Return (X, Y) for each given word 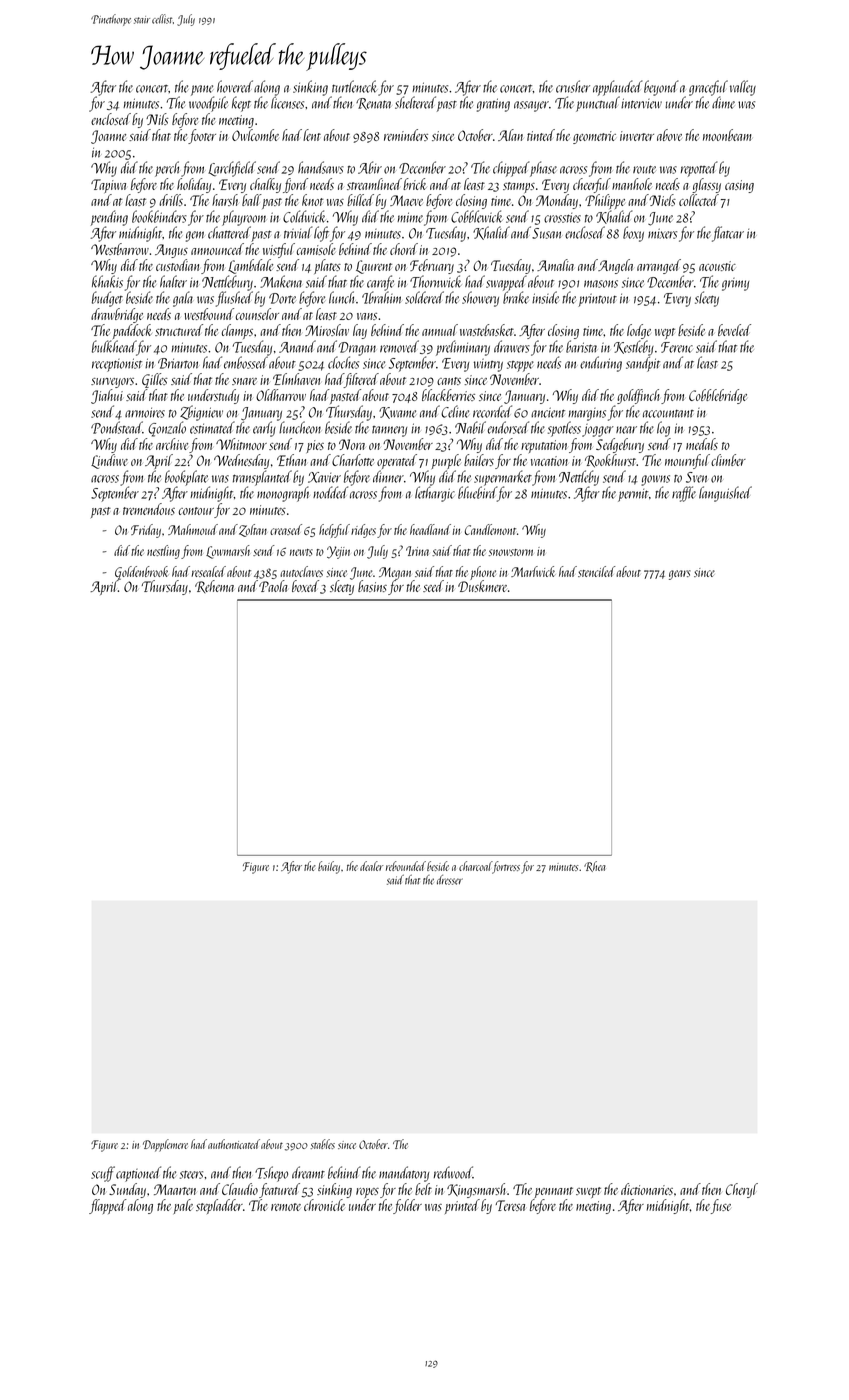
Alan (510, 135)
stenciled (596, 571)
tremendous (149, 509)
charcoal (475, 866)
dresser (450, 880)
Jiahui (107, 396)
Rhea (595, 866)
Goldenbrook (141, 573)
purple (446, 461)
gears (680, 575)
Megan (395, 573)
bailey (329, 867)
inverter (637, 136)
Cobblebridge (718, 396)
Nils (157, 119)
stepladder (219, 1206)
